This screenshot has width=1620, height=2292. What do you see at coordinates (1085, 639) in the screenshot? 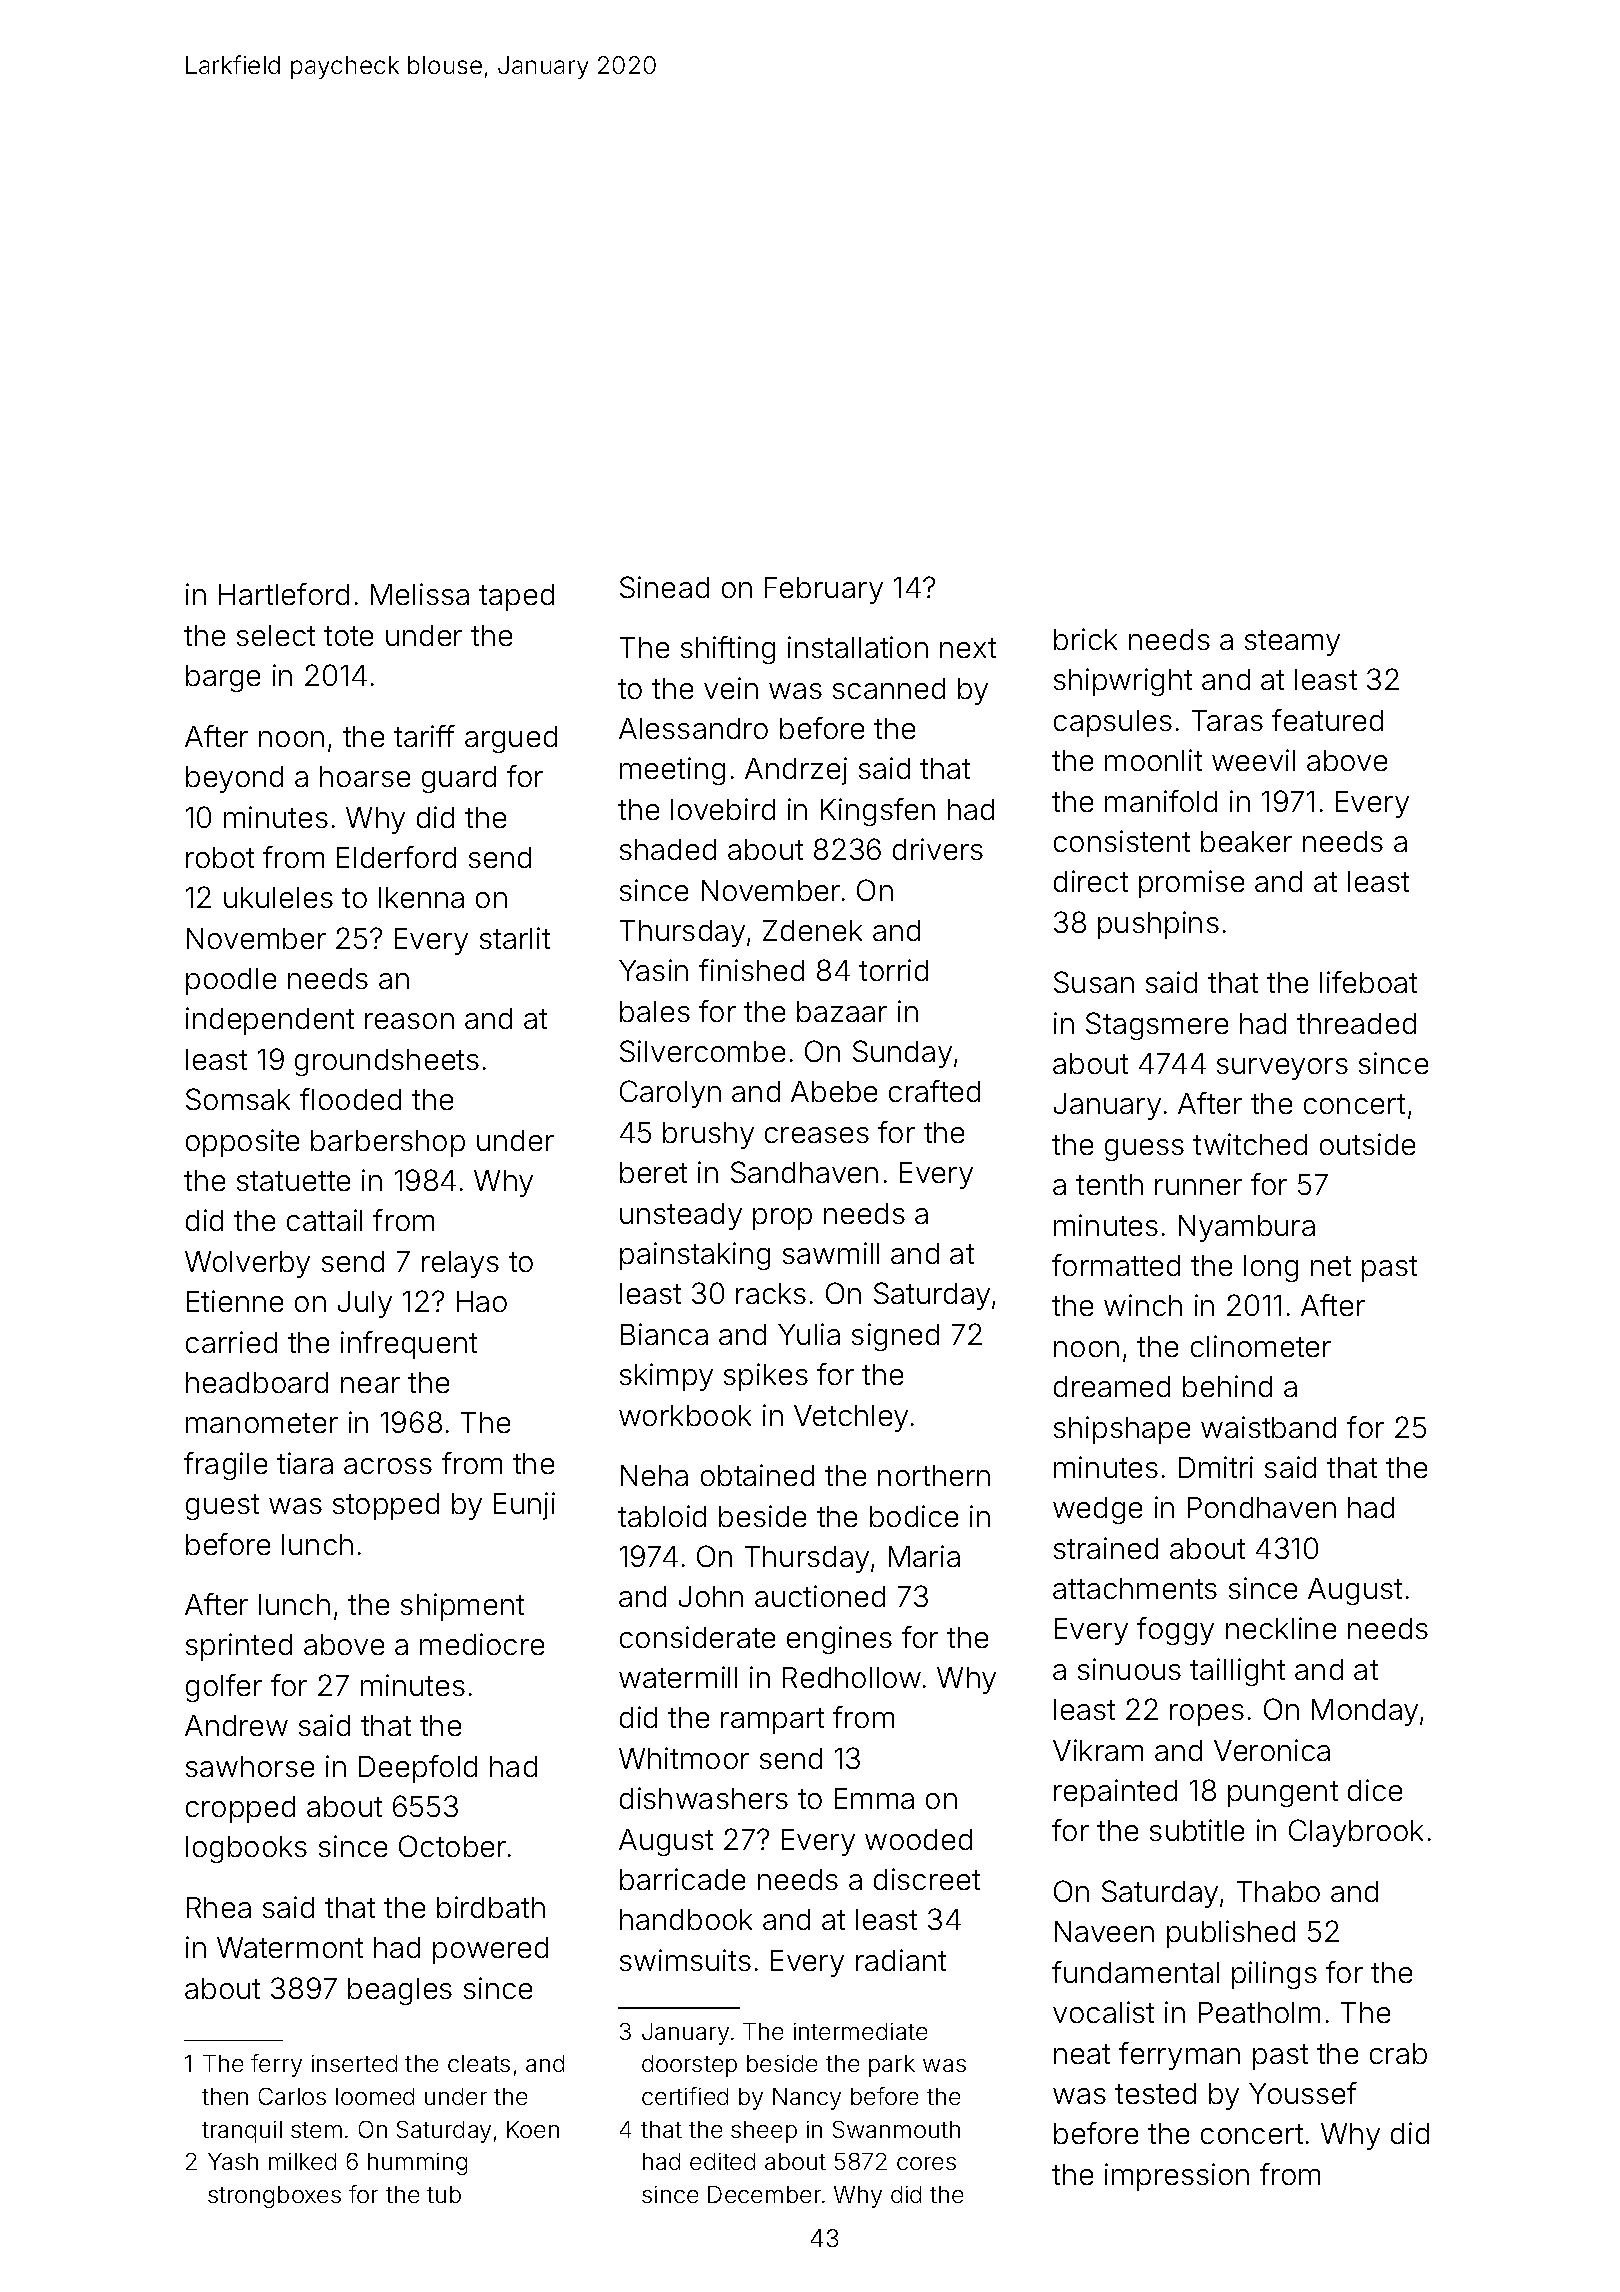
I see `brick` at bounding box center [1085, 639].
